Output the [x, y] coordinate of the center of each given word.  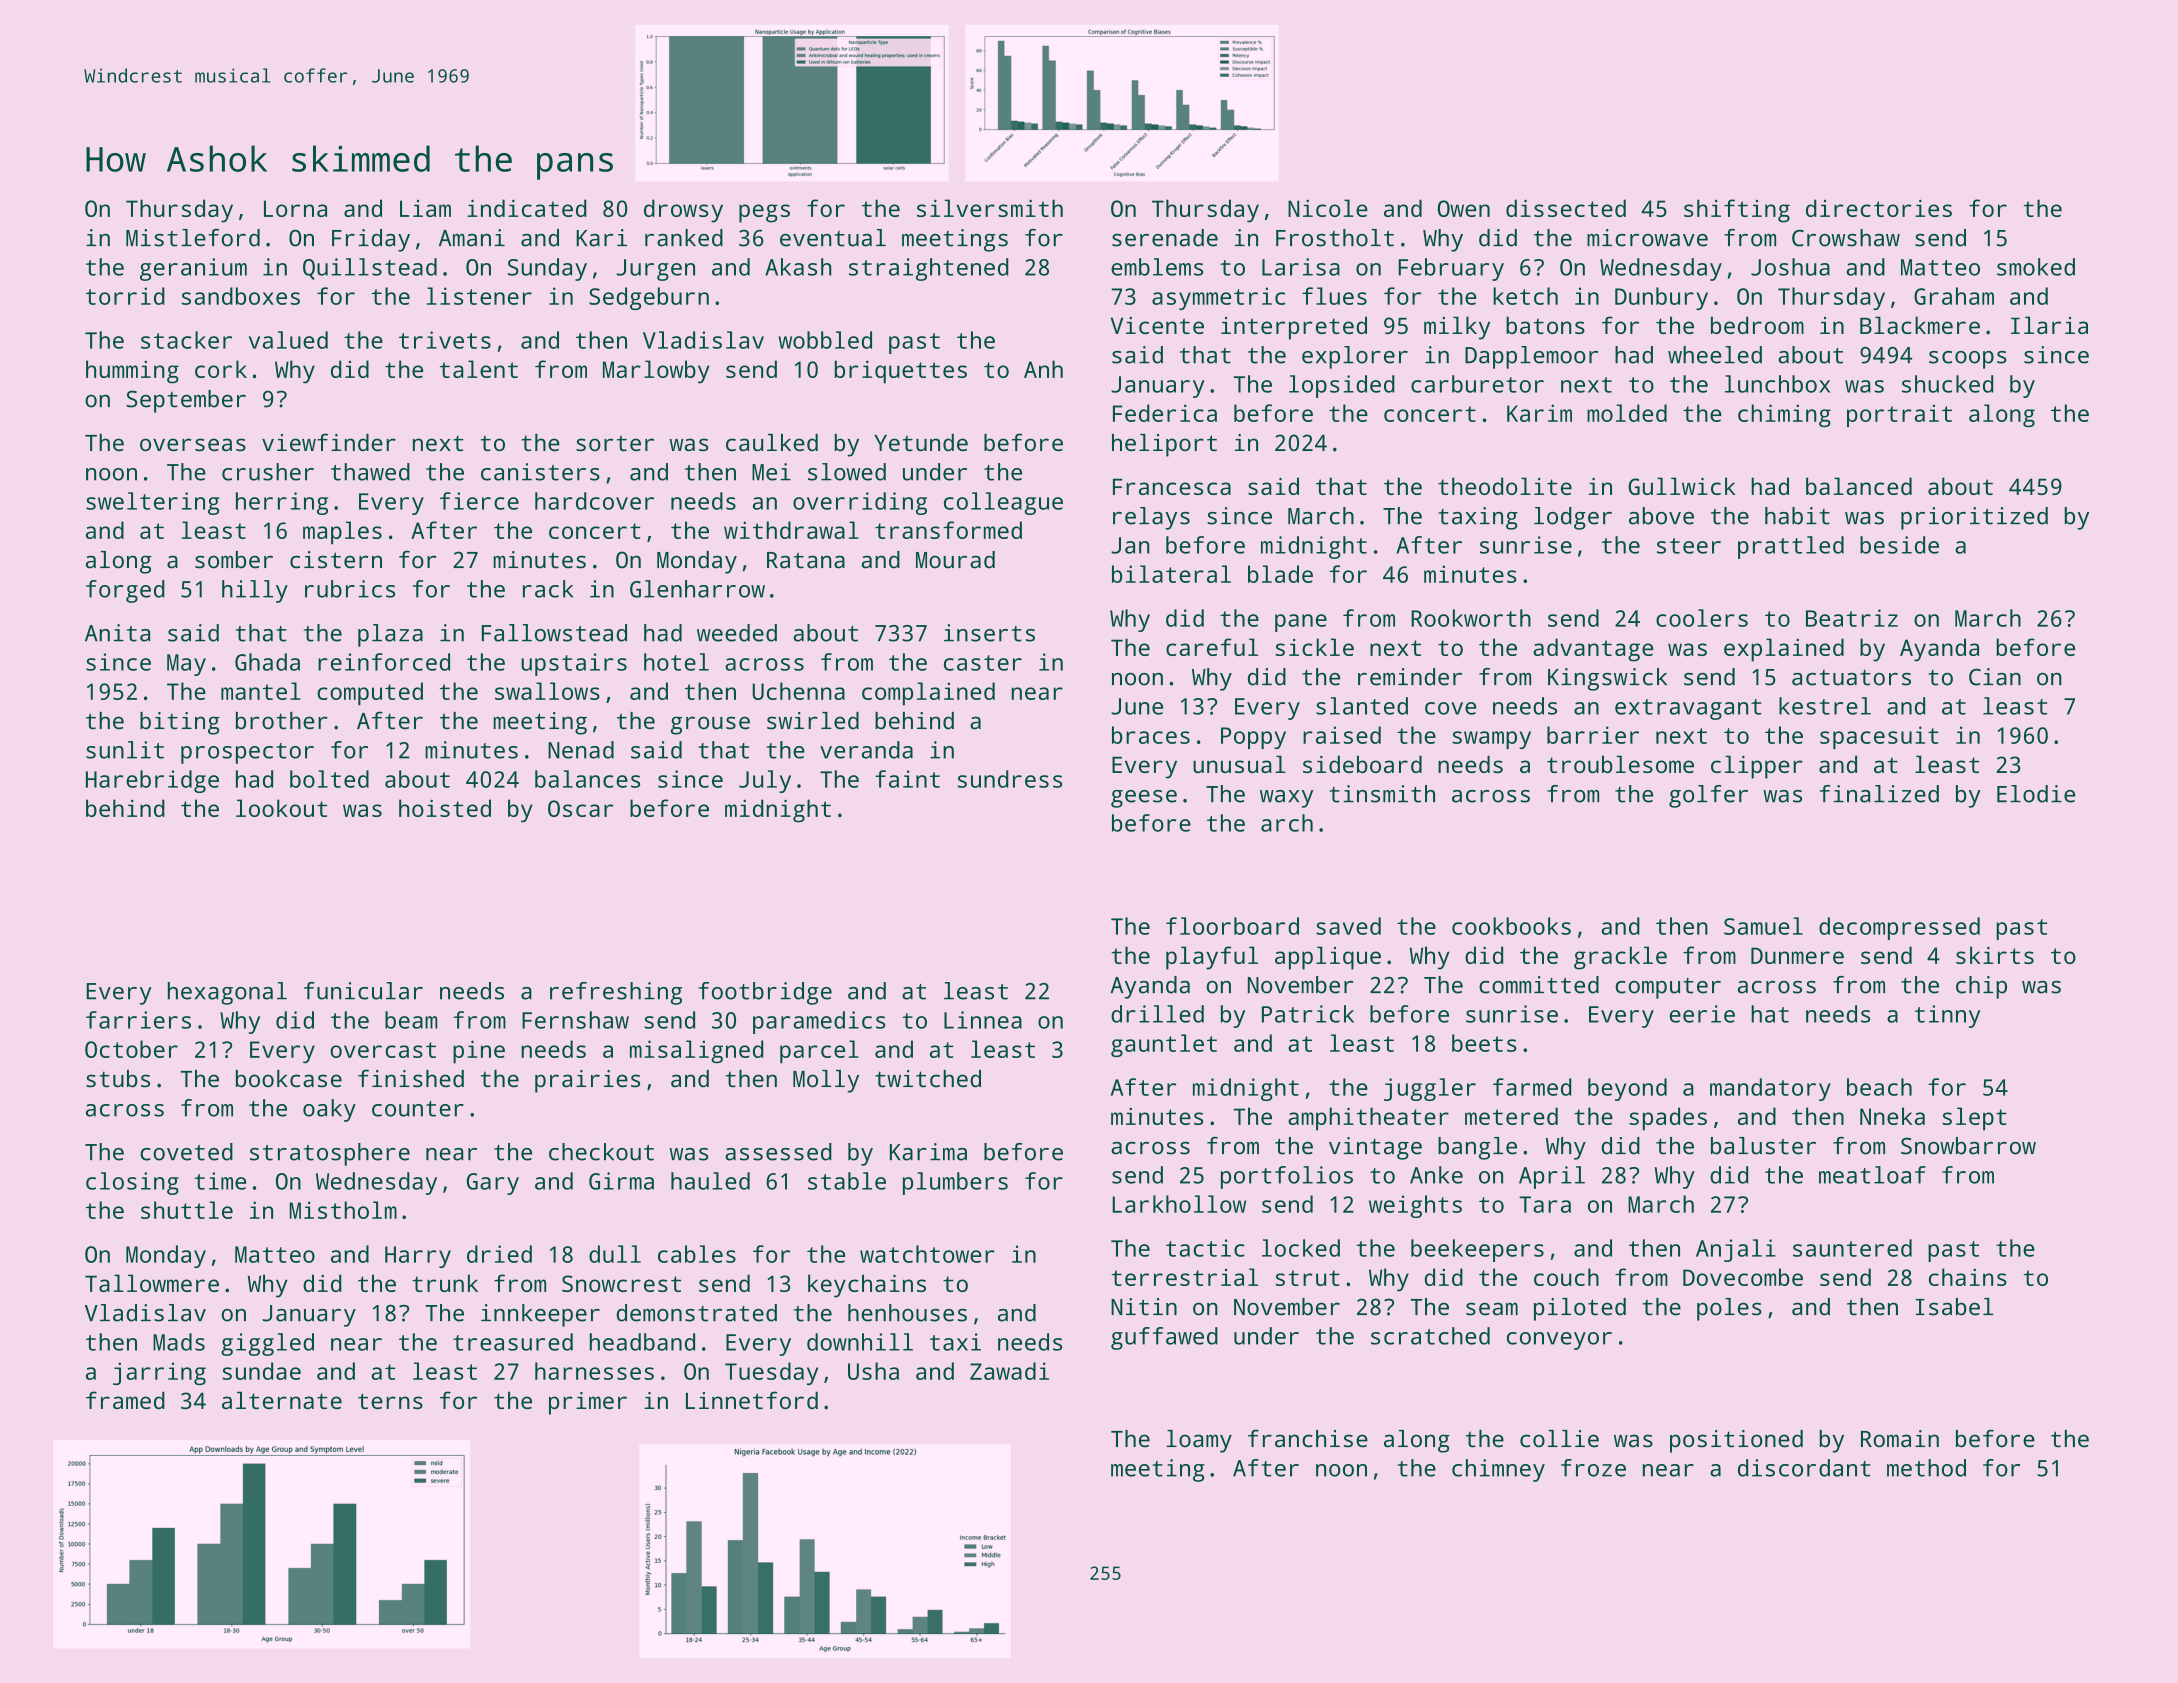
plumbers [955, 1183]
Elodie [2036, 794]
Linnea [983, 1020]
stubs [118, 1079]
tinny [1947, 1016]
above [1661, 516]
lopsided [1342, 386]
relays [1151, 518]
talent [479, 369]
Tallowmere [152, 1283]
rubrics [350, 589]
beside [1899, 545]
